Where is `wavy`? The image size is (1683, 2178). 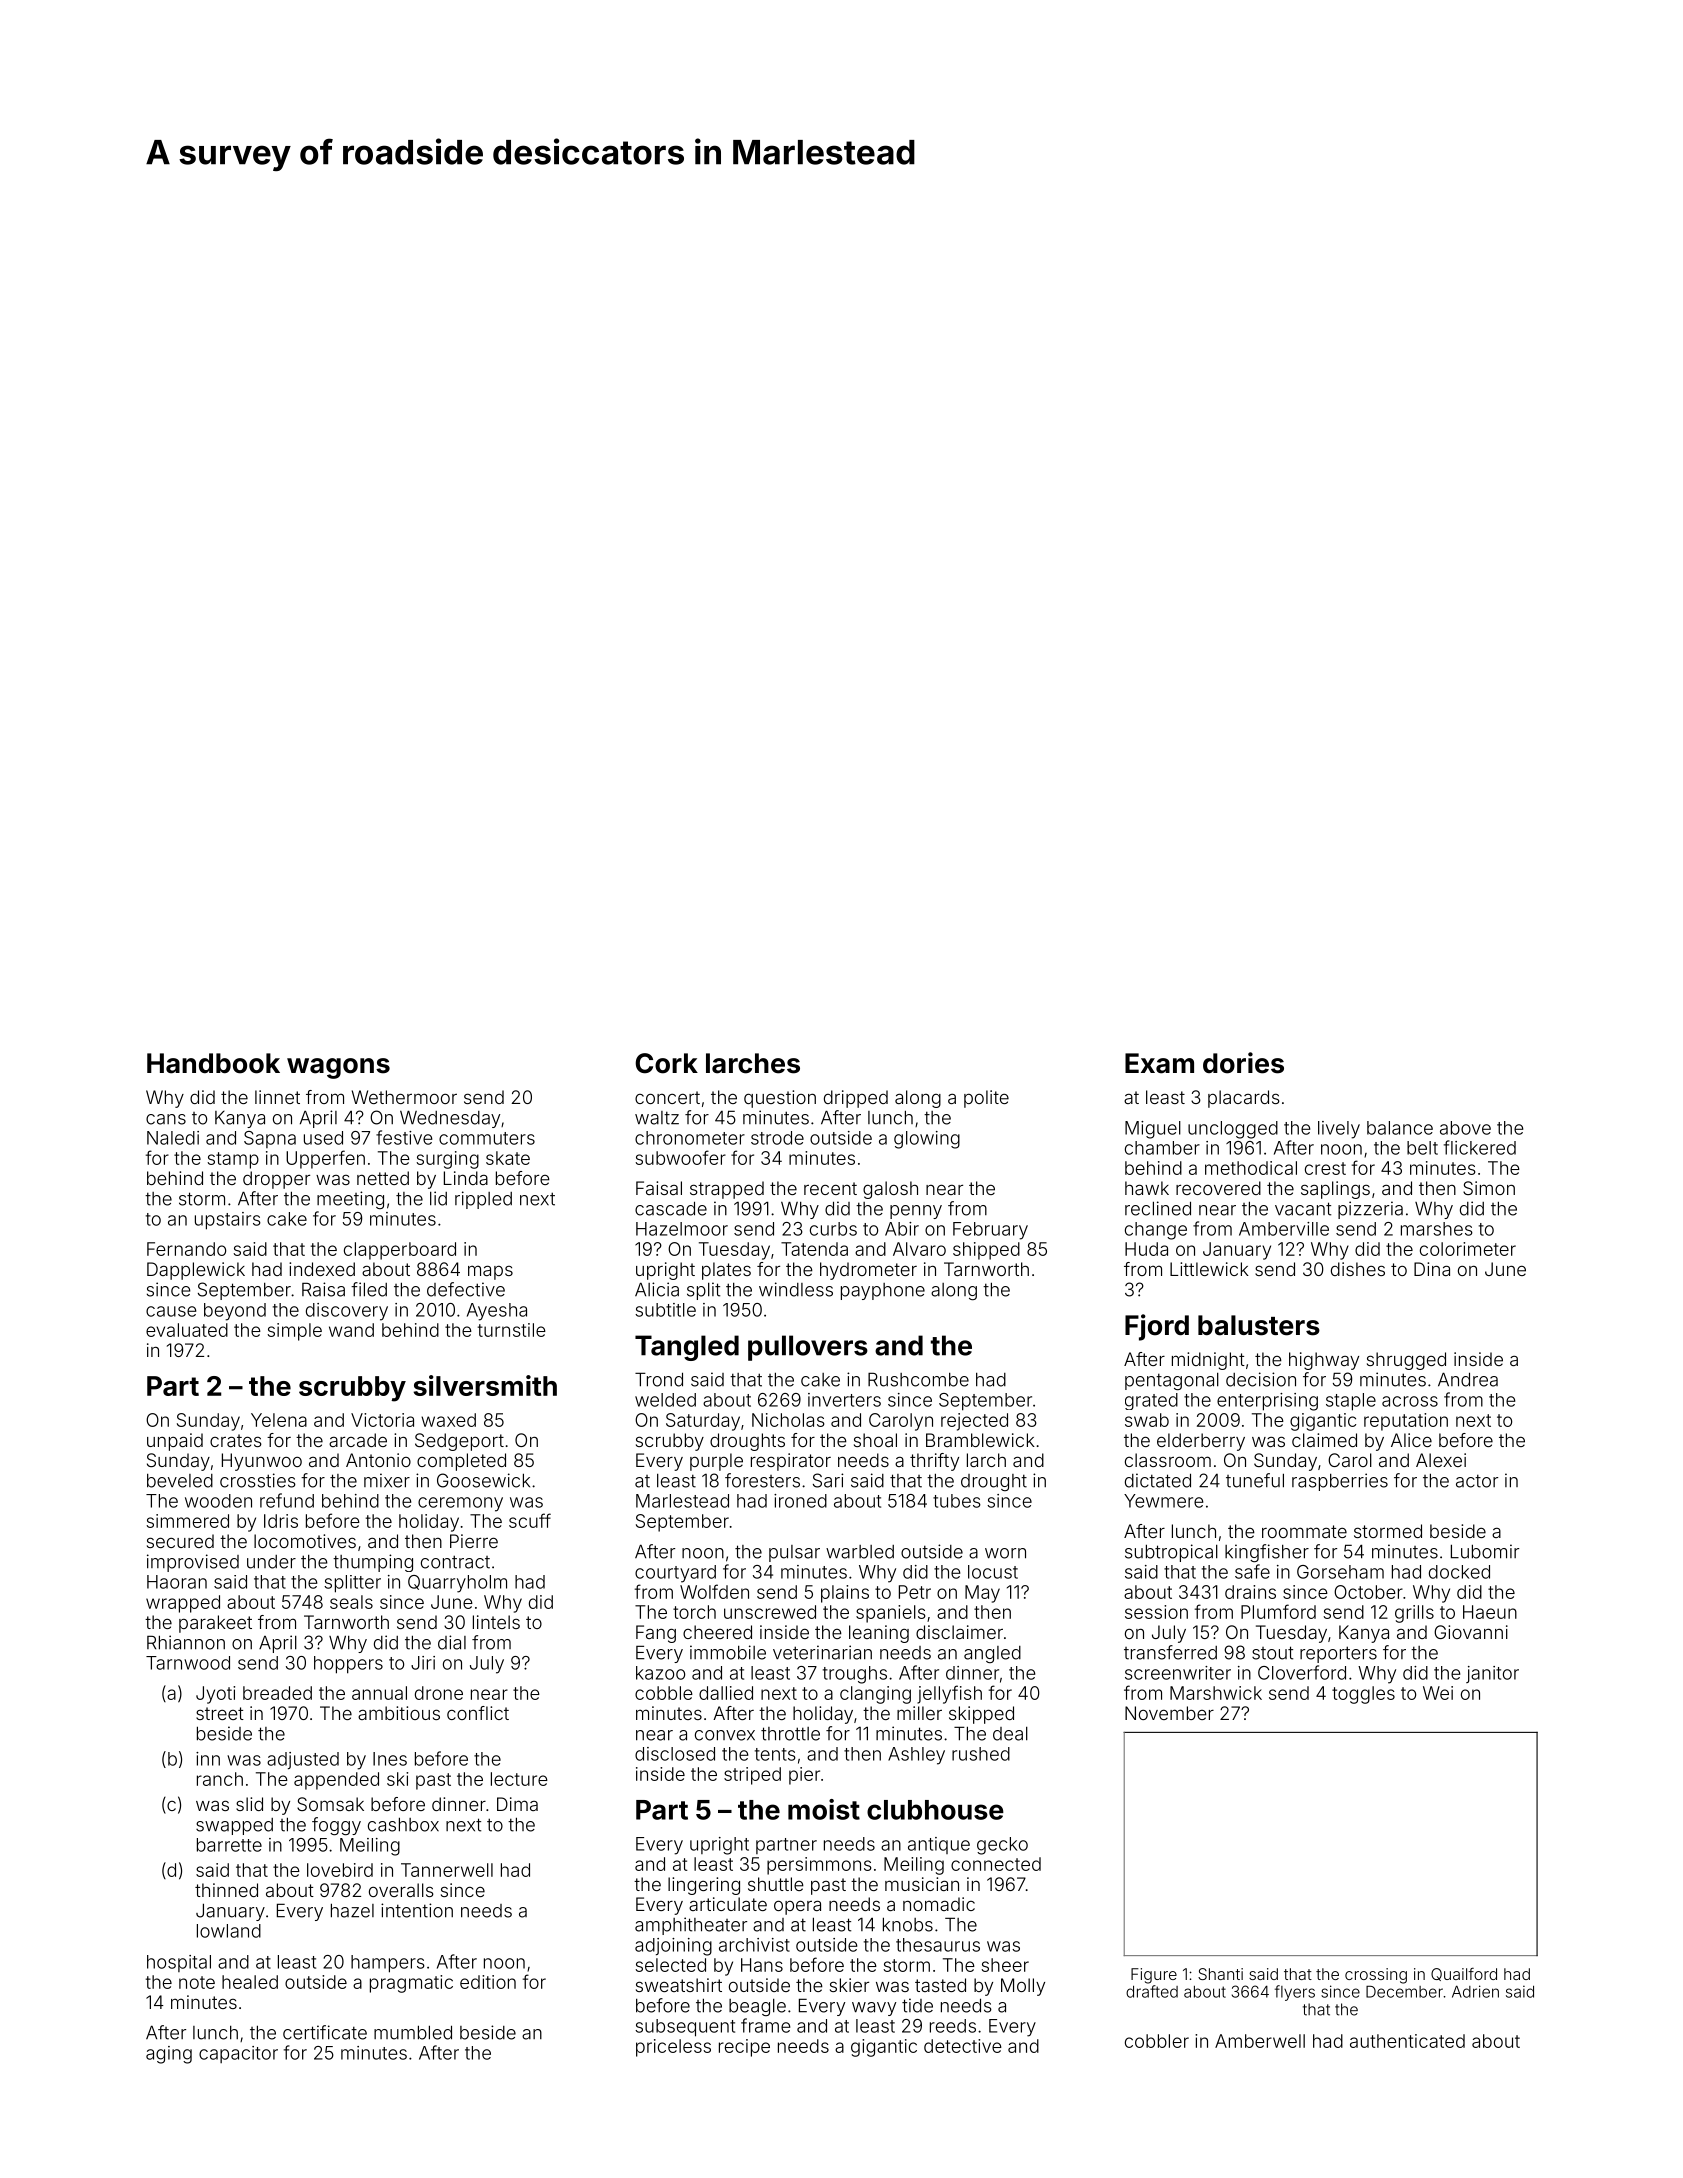
wavy is located at coordinates (874, 2009).
